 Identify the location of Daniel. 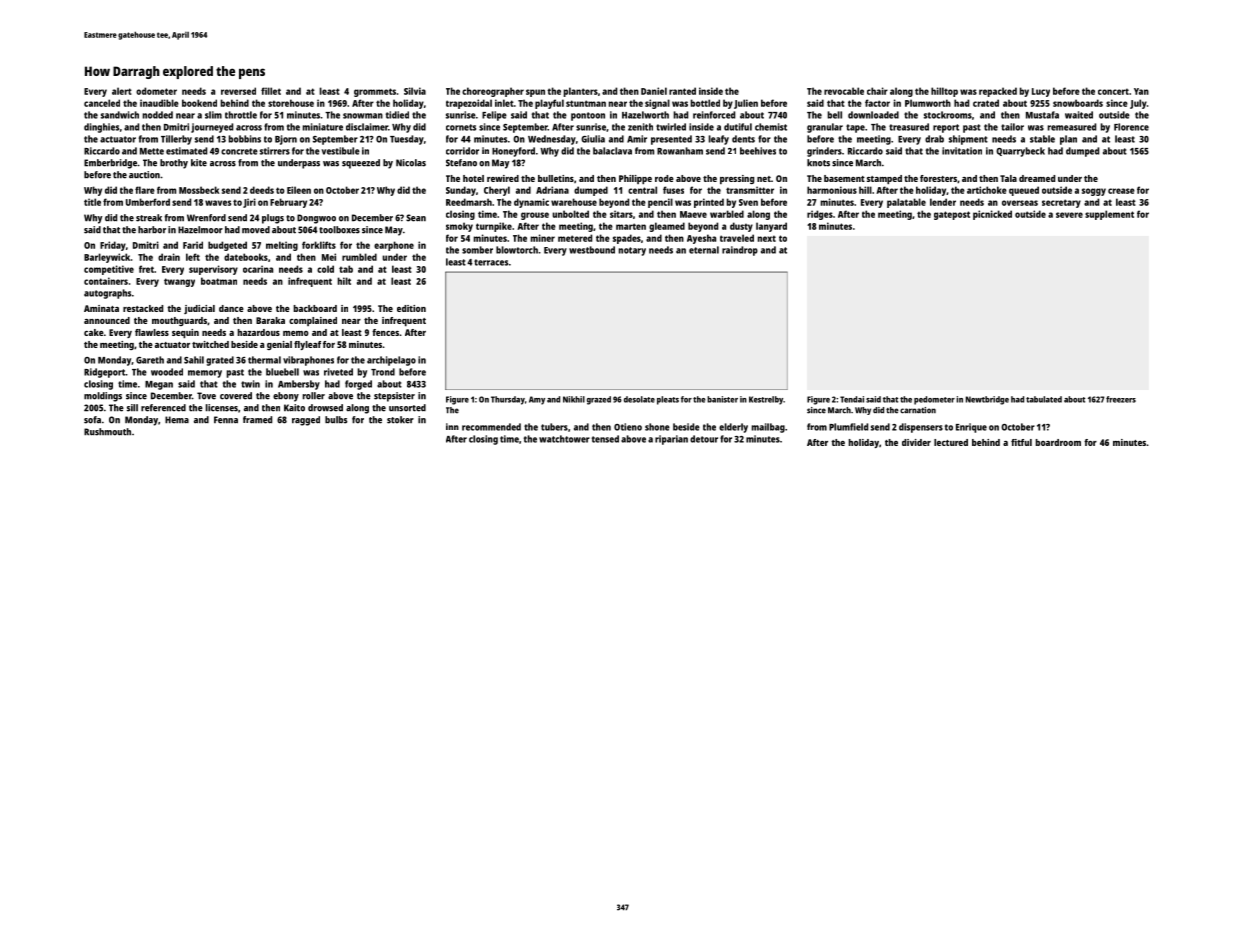
(654, 91).
